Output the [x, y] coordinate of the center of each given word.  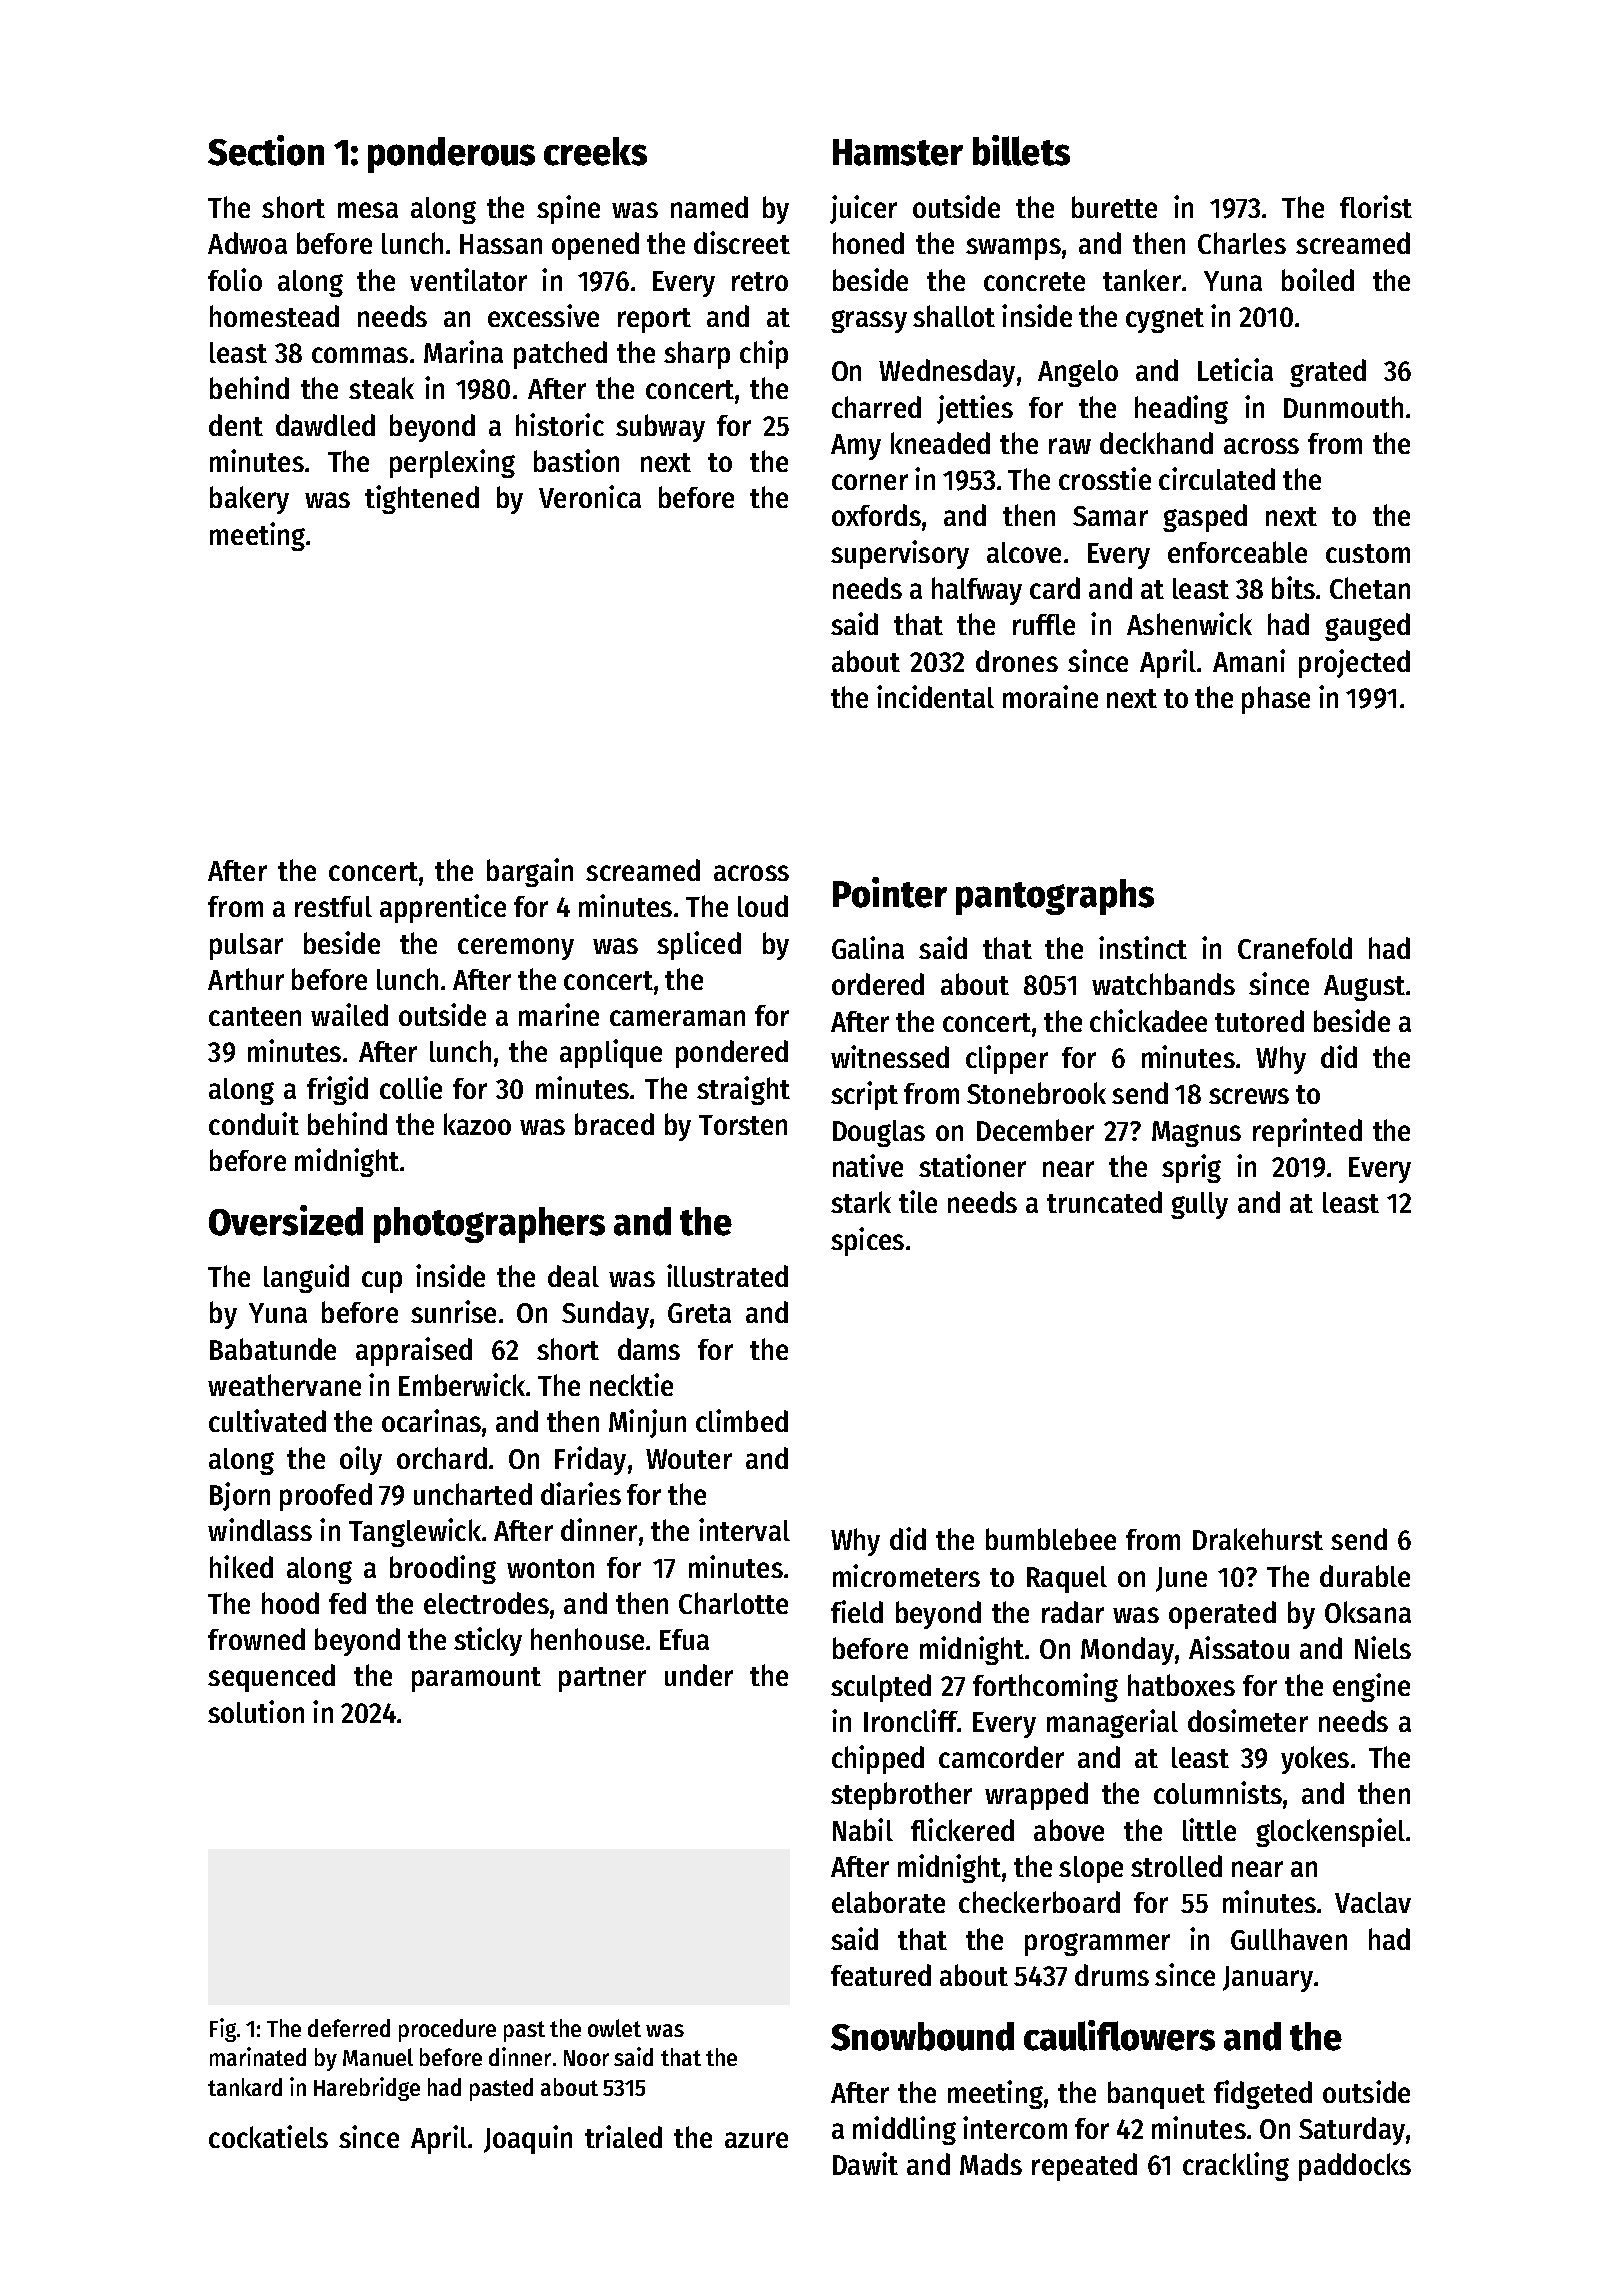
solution [256, 1711]
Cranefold [1295, 948]
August [1364, 988]
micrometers [906, 1575]
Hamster [898, 152]
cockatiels [268, 2136]
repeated [1084, 2167]
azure [756, 2140]
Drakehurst [1258, 1539]
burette [1114, 207]
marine [559, 1014]
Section [266, 150]
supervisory [900, 554]
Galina [868, 947]
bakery [249, 500]
